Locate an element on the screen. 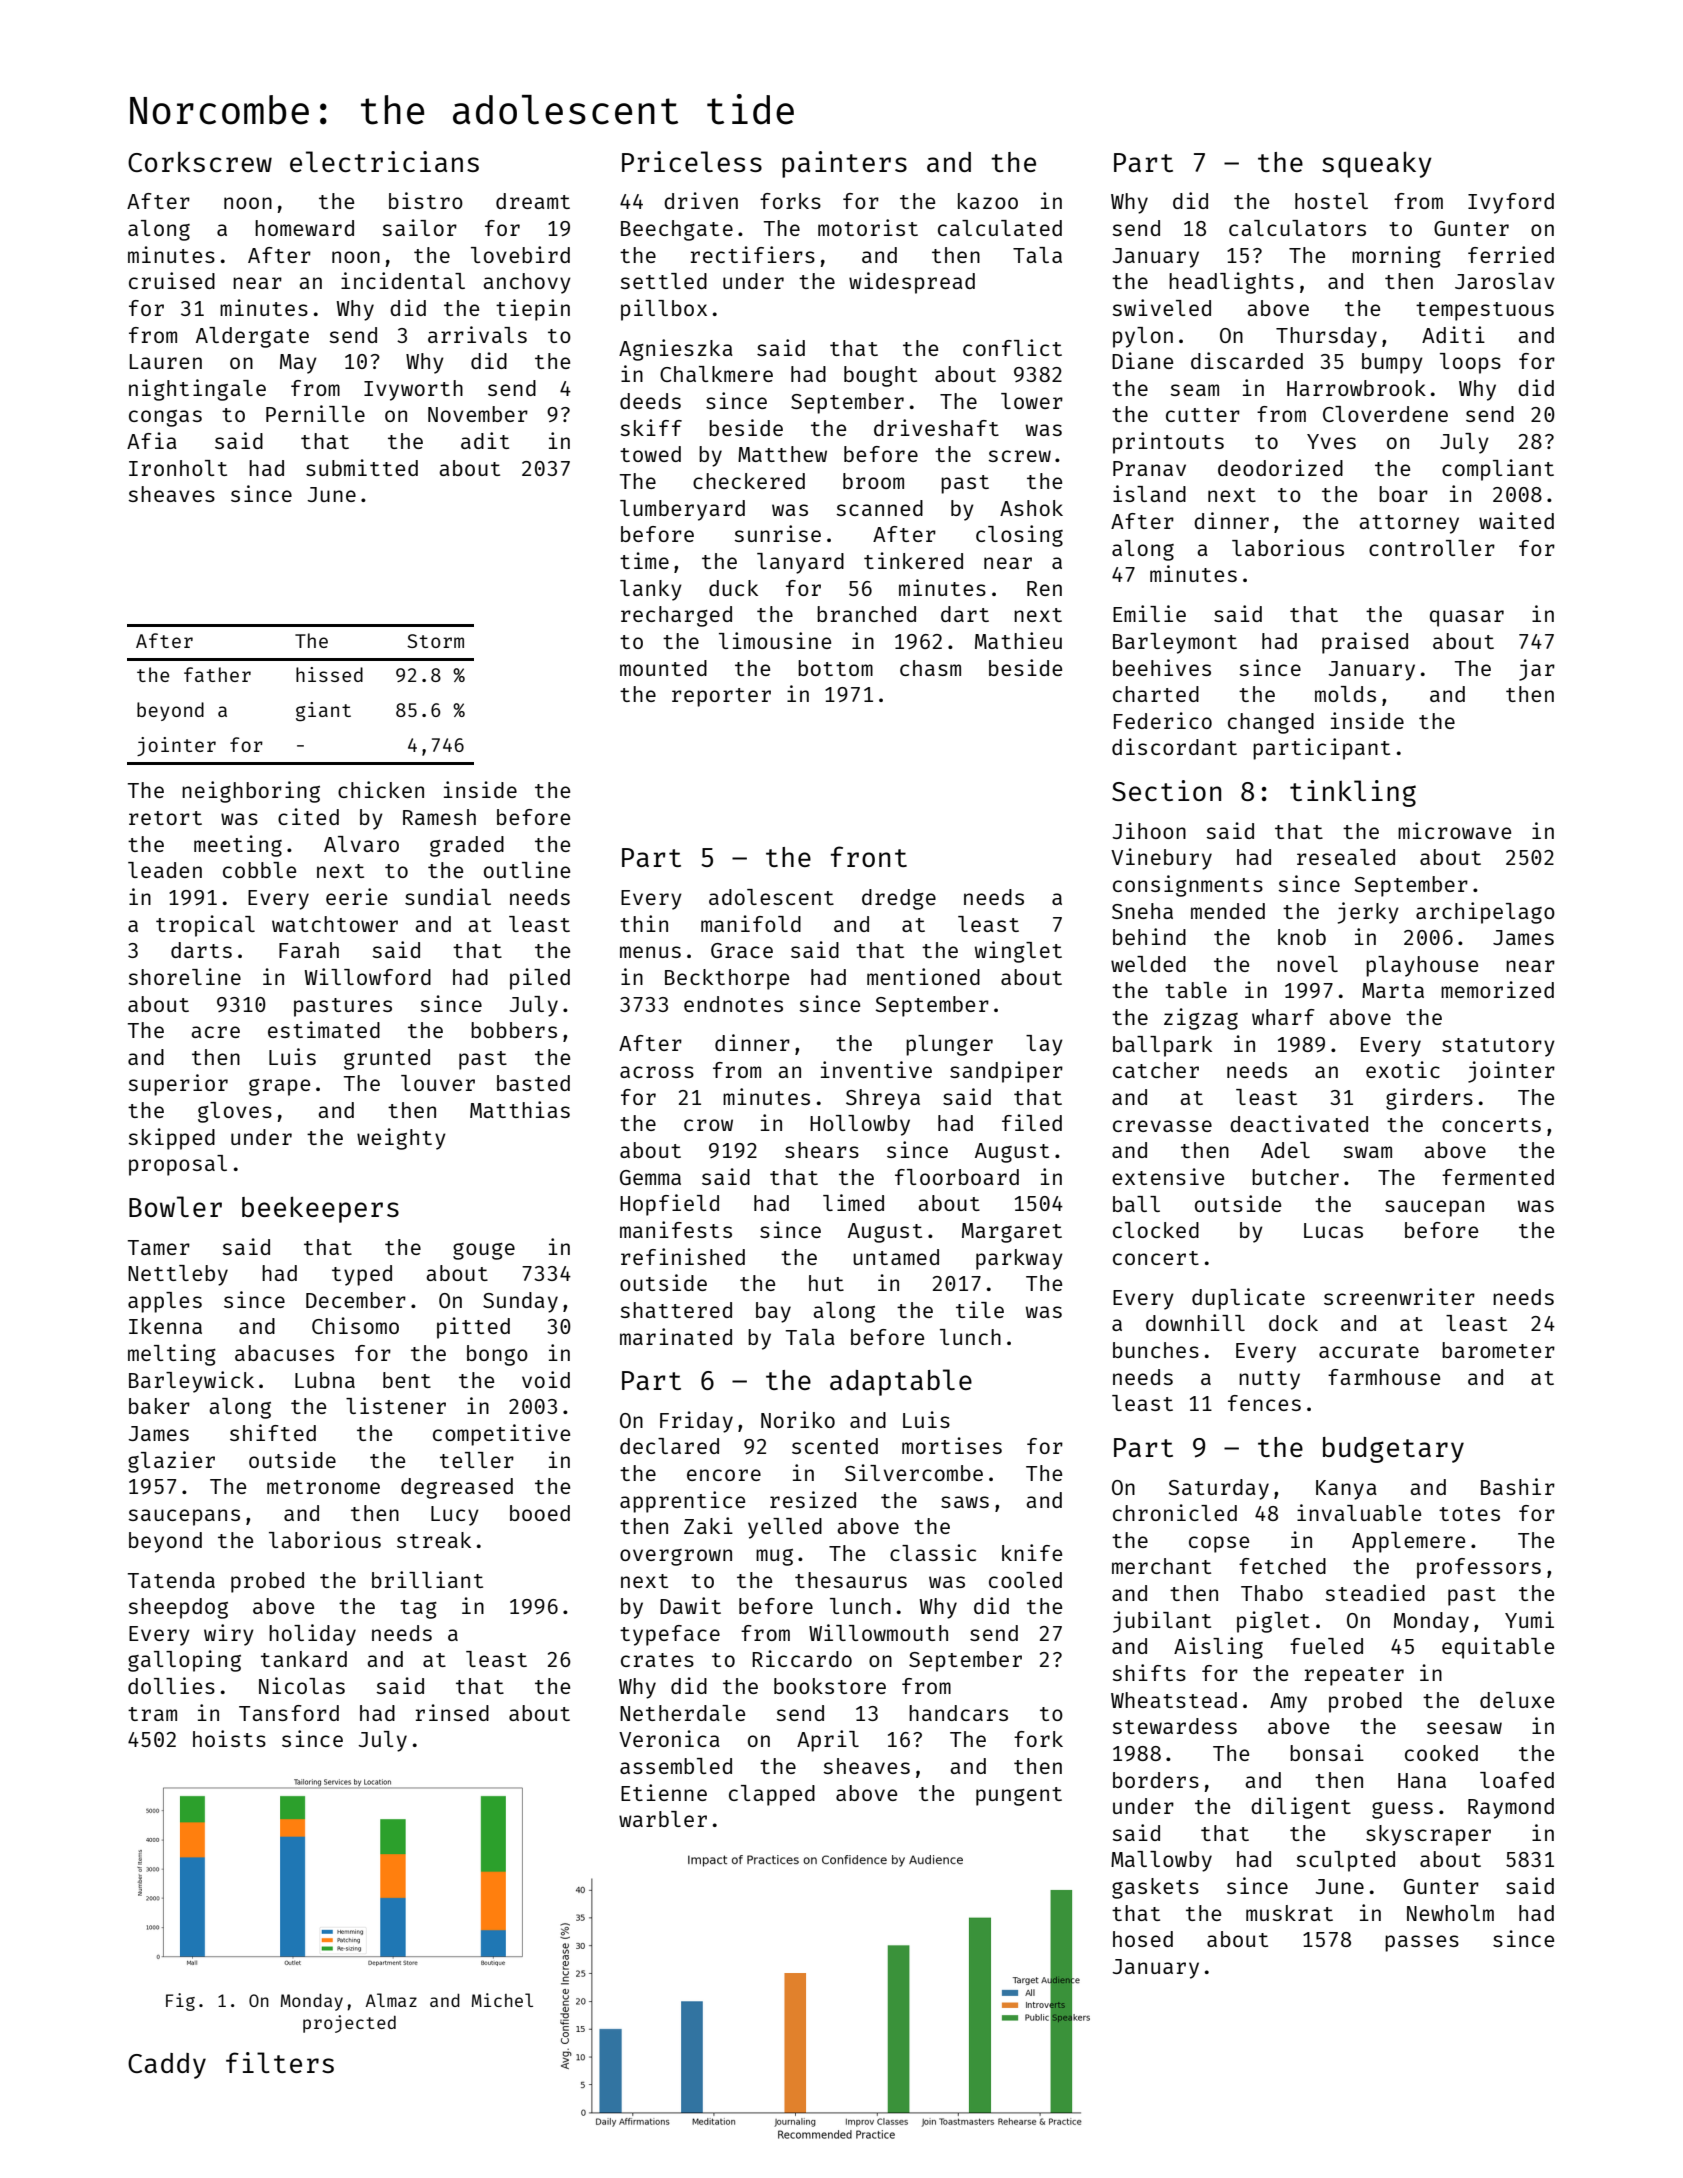  Lauren is located at coordinates (166, 361).
